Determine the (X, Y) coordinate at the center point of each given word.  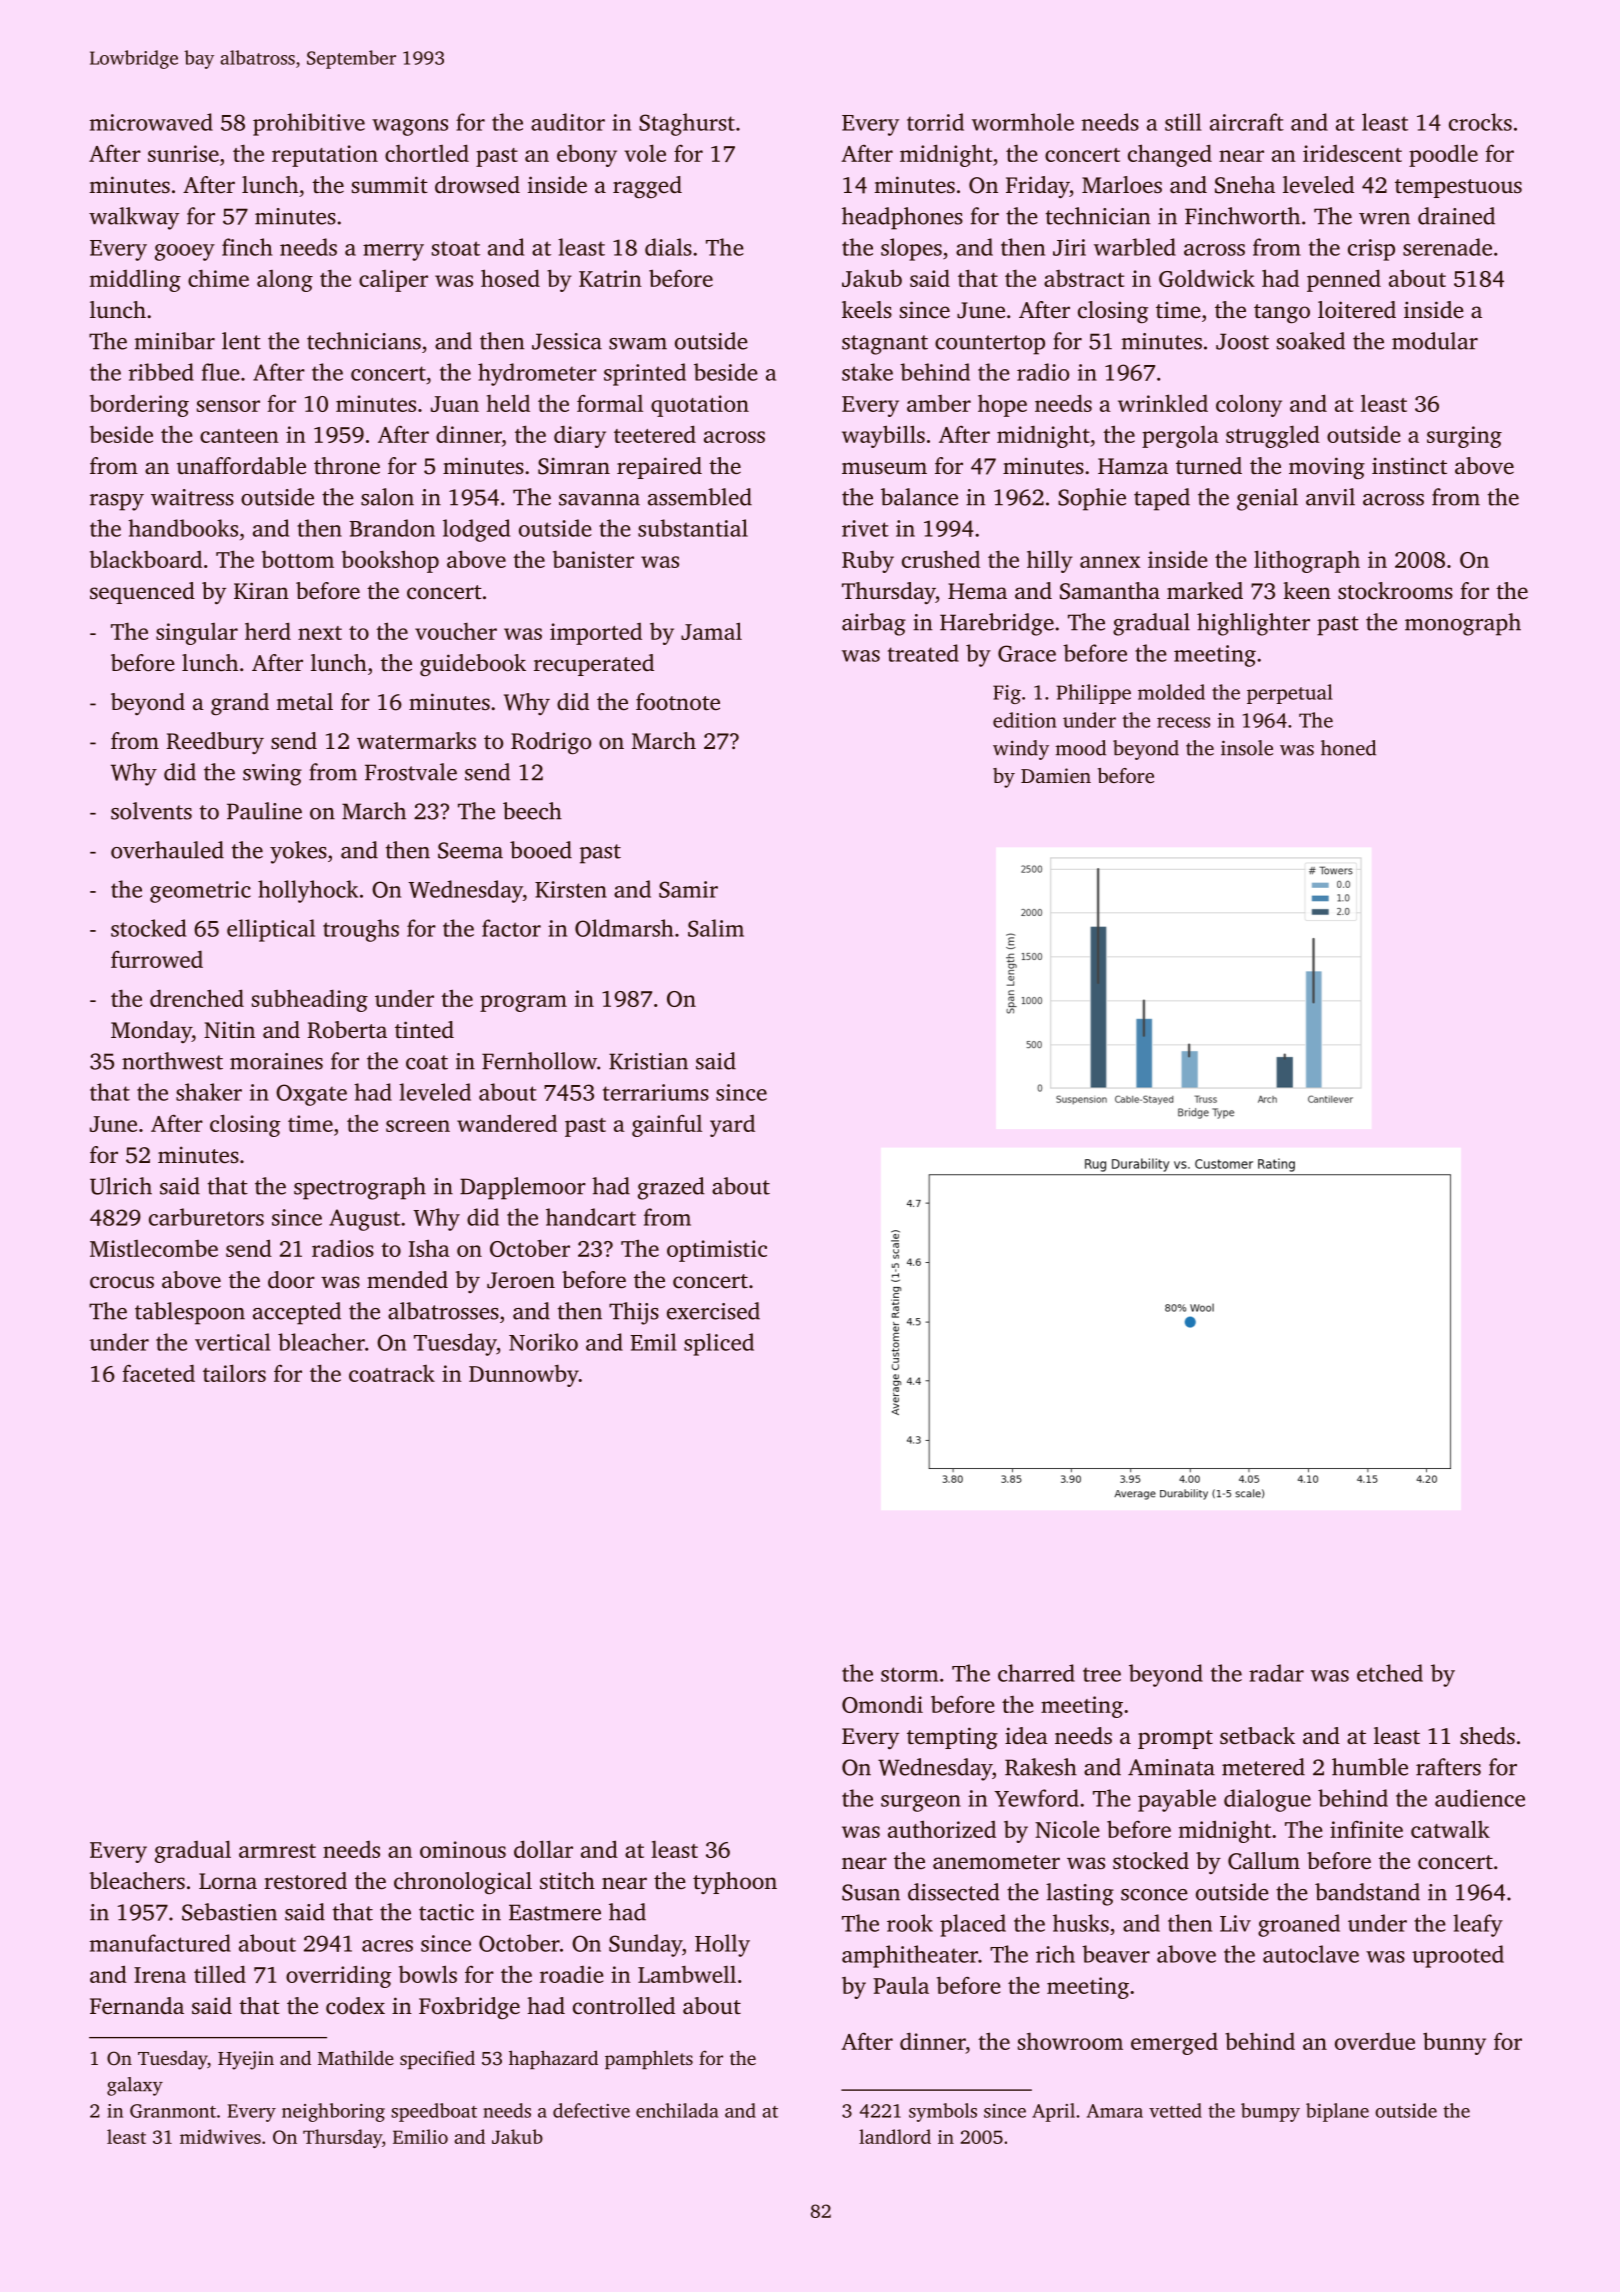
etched (1390, 1673)
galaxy (135, 2086)
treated (923, 653)
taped (1162, 499)
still (1183, 122)
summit (390, 184)
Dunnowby (524, 1376)
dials (668, 247)
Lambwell (687, 1974)
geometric (200, 892)
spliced (719, 1344)
